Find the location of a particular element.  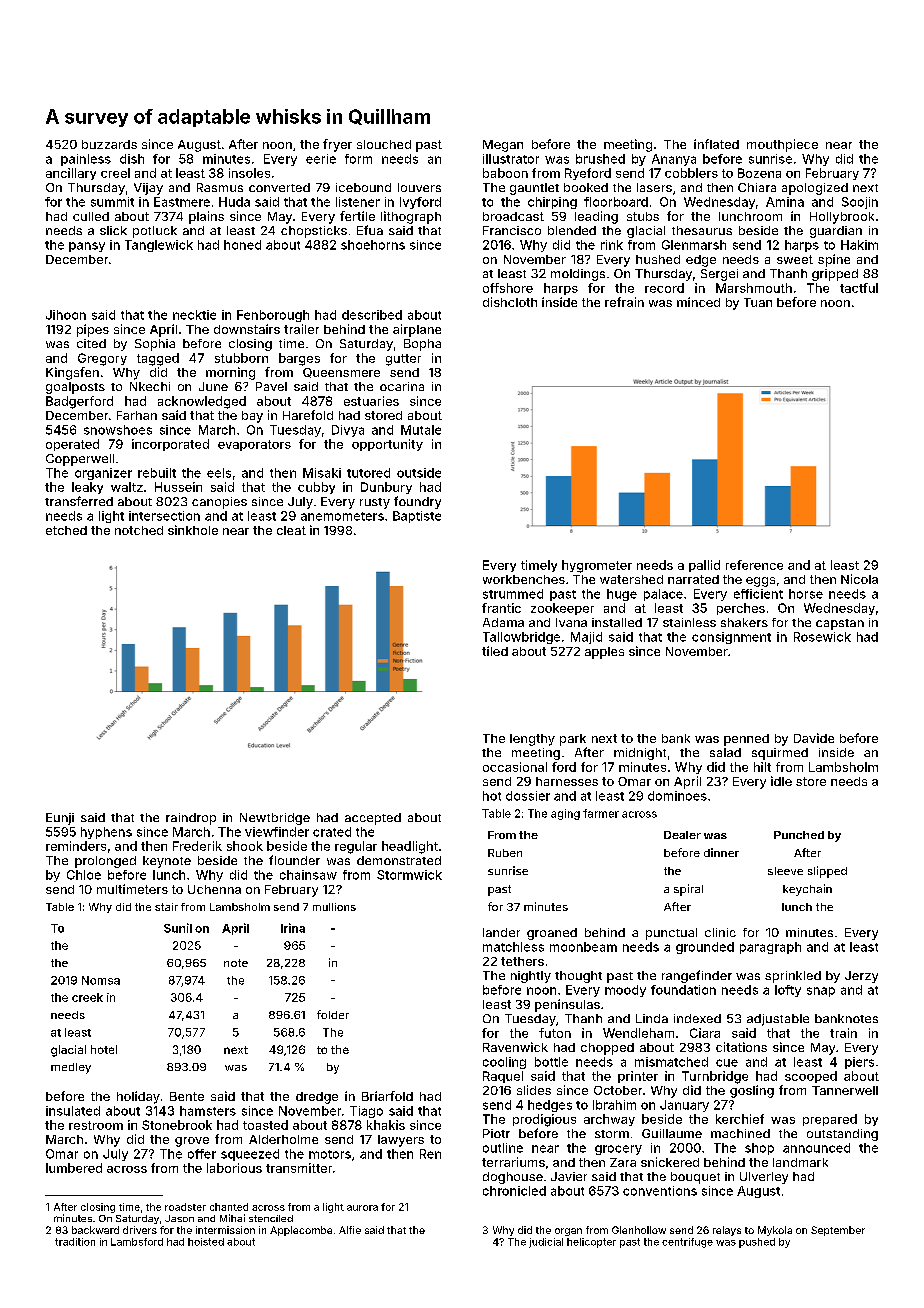

tactful is located at coordinates (859, 288).
